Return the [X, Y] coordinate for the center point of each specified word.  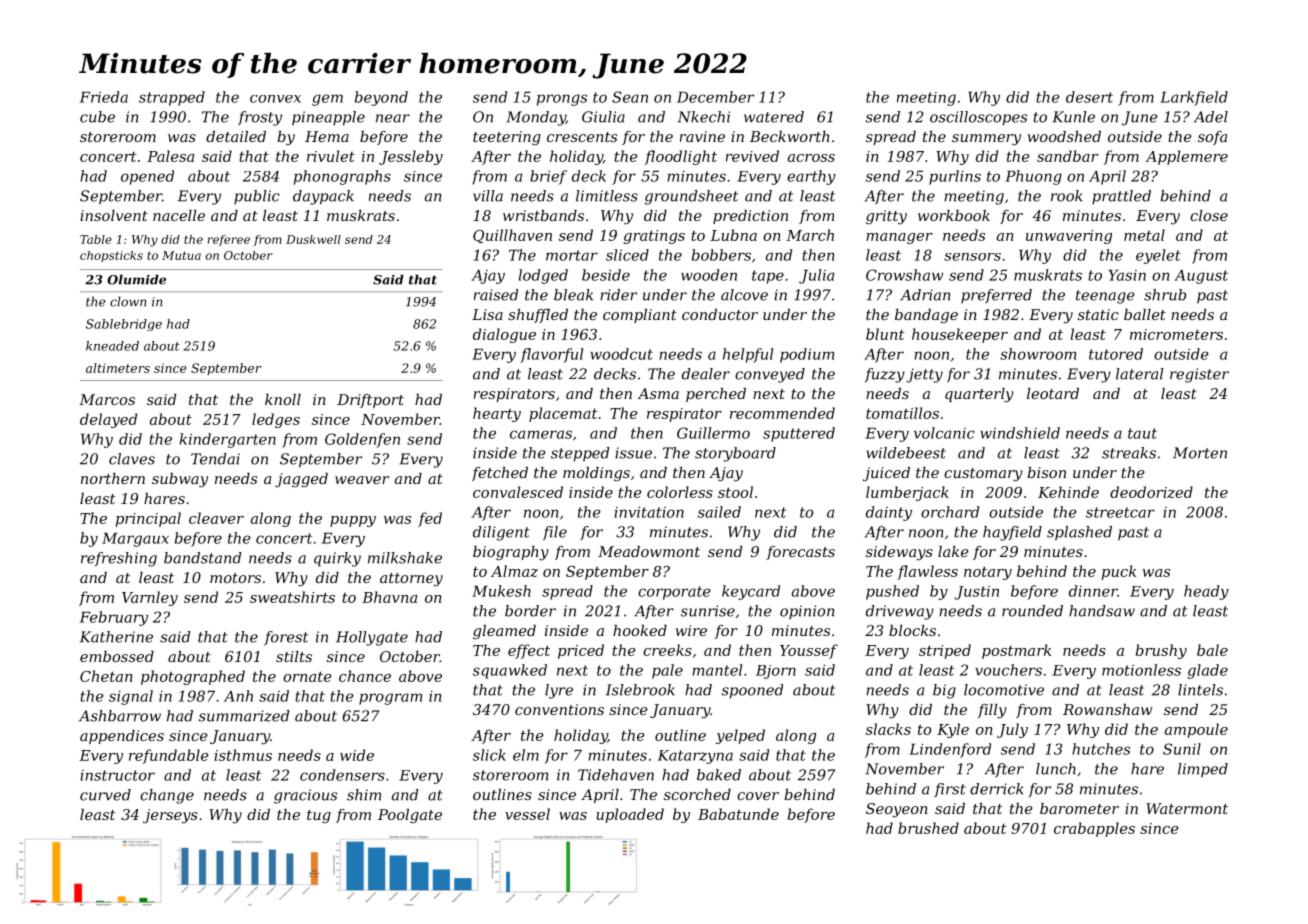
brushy [1161, 651]
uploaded [630, 815]
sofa [1212, 138]
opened [147, 177]
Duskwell [313, 239]
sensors [972, 257]
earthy [811, 177]
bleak [573, 295]
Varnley [150, 598]
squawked [510, 671]
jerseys [170, 816]
